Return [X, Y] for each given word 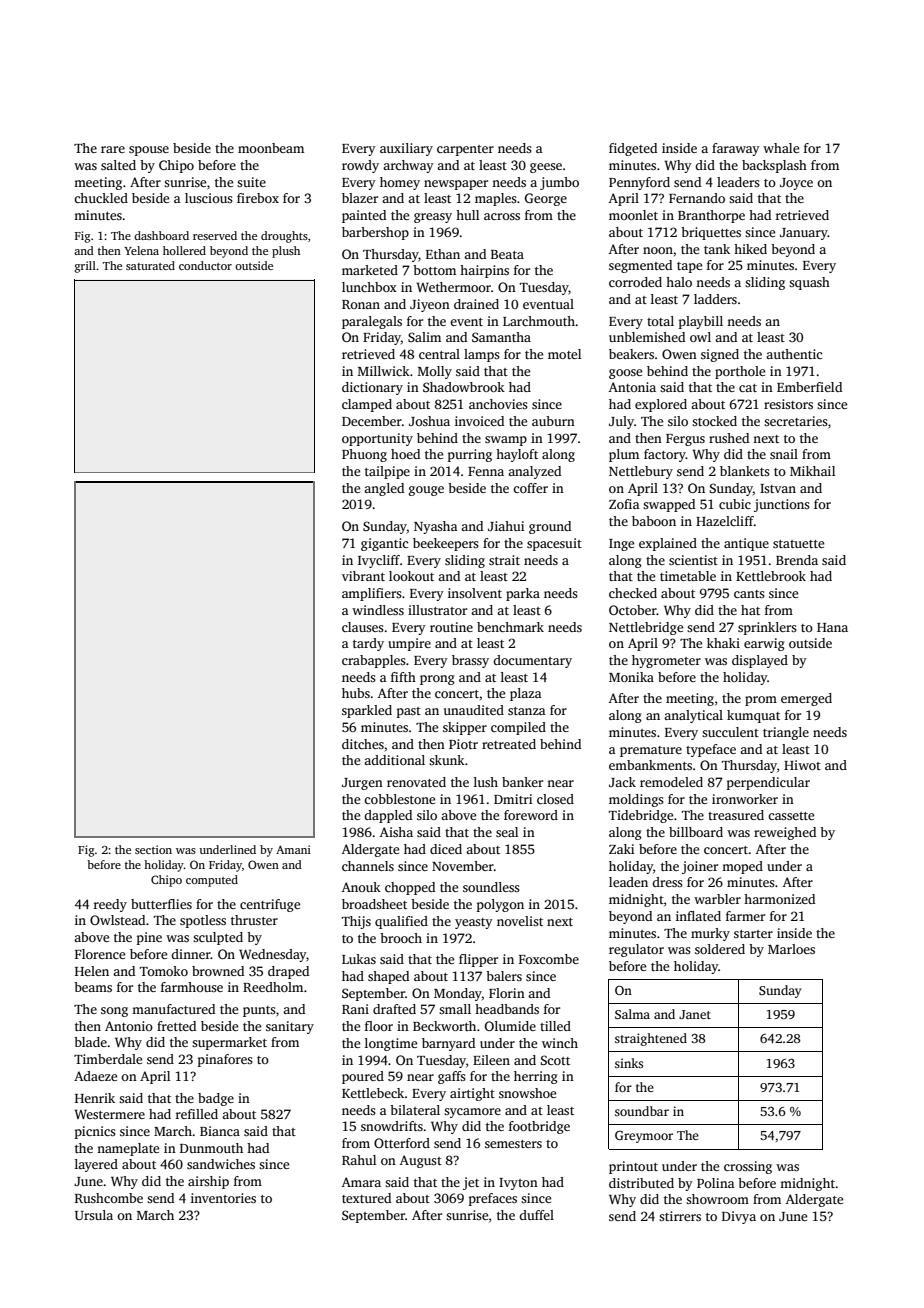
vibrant [363, 576]
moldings [636, 800]
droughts [284, 237]
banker [522, 782]
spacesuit [554, 544]
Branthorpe [711, 216]
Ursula [94, 1215]
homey [400, 183]
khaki [723, 643]
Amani [293, 849]
